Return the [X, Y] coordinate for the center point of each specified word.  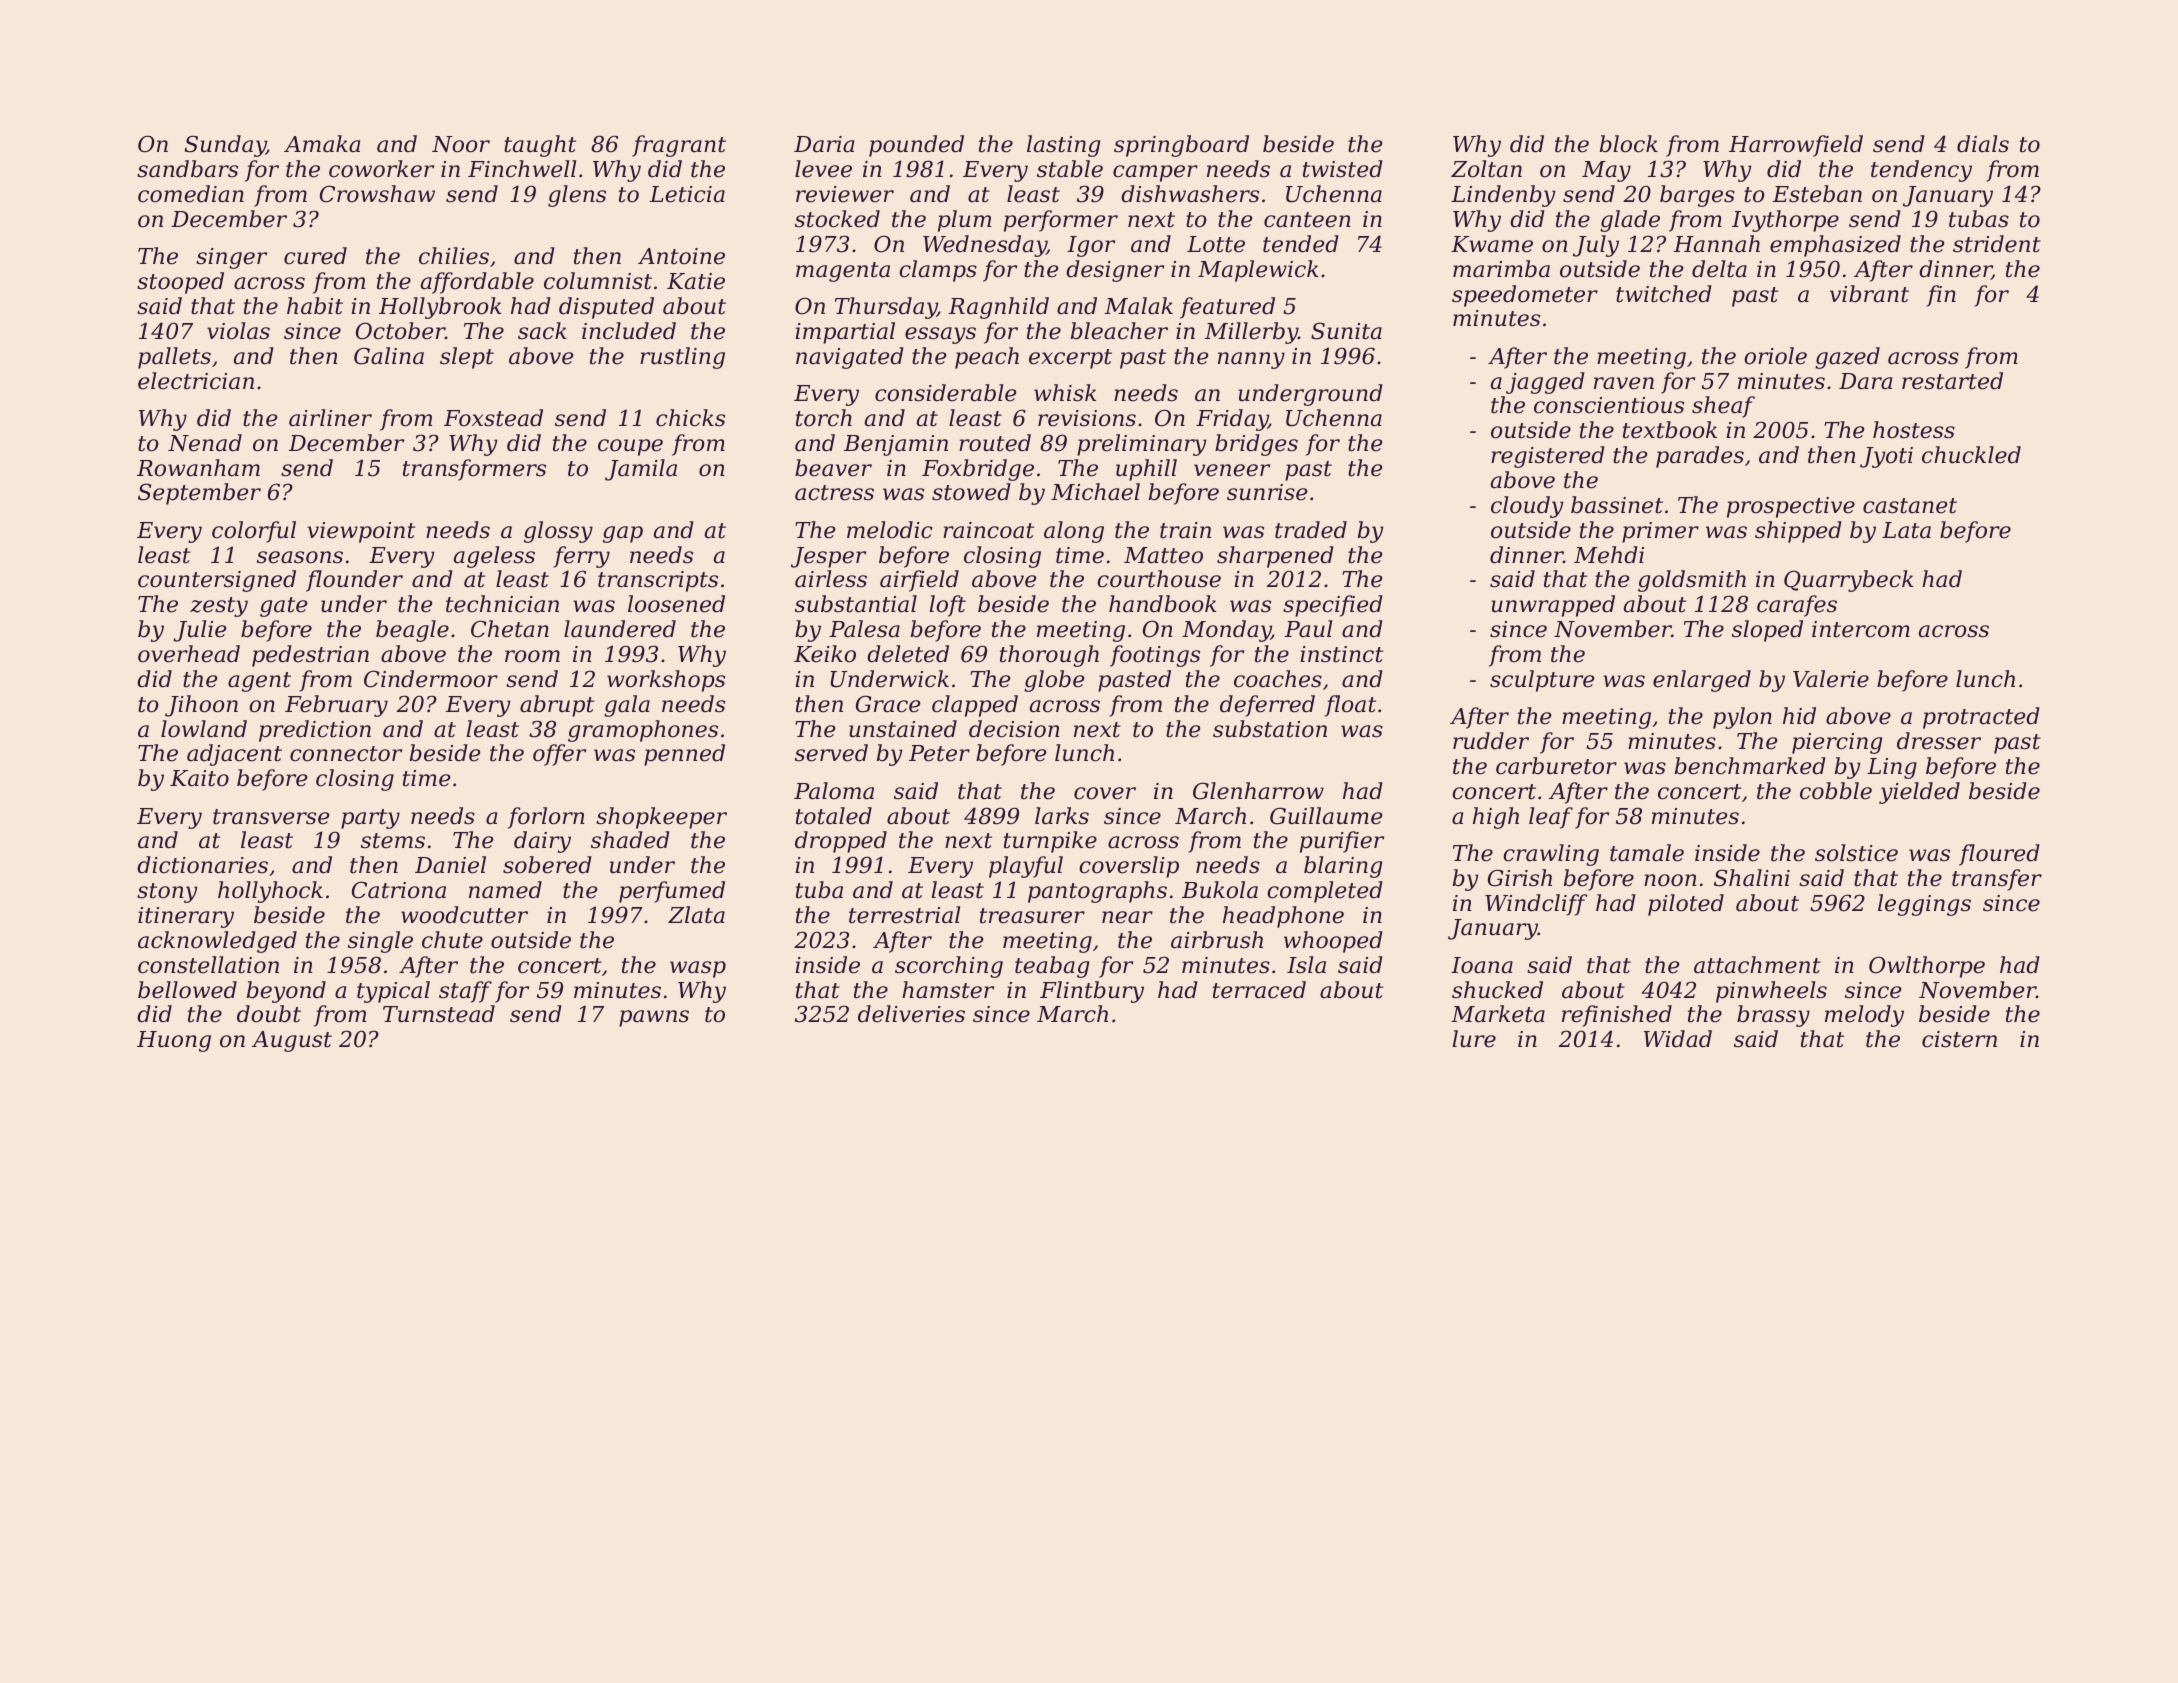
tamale [1647, 853]
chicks [690, 418]
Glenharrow [1258, 791]
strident [1997, 244]
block [1629, 144]
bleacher [1119, 331]
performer [1061, 221]
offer [559, 755]
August [292, 1041]
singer [231, 258]
